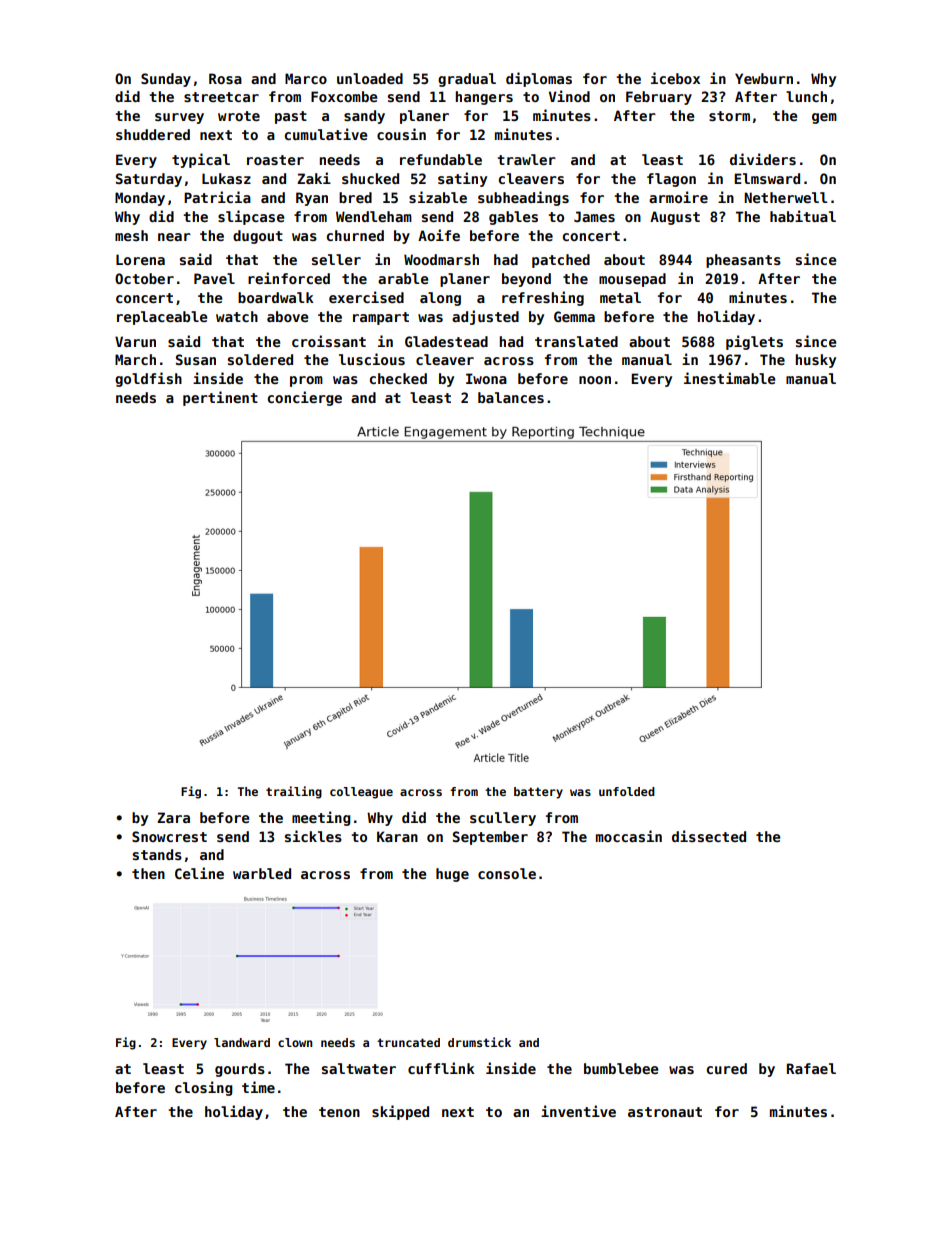 This screenshot has width=952, height=1233. Describe the element at coordinates (511, 397) in the screenshot. I see `balances` at that location.
